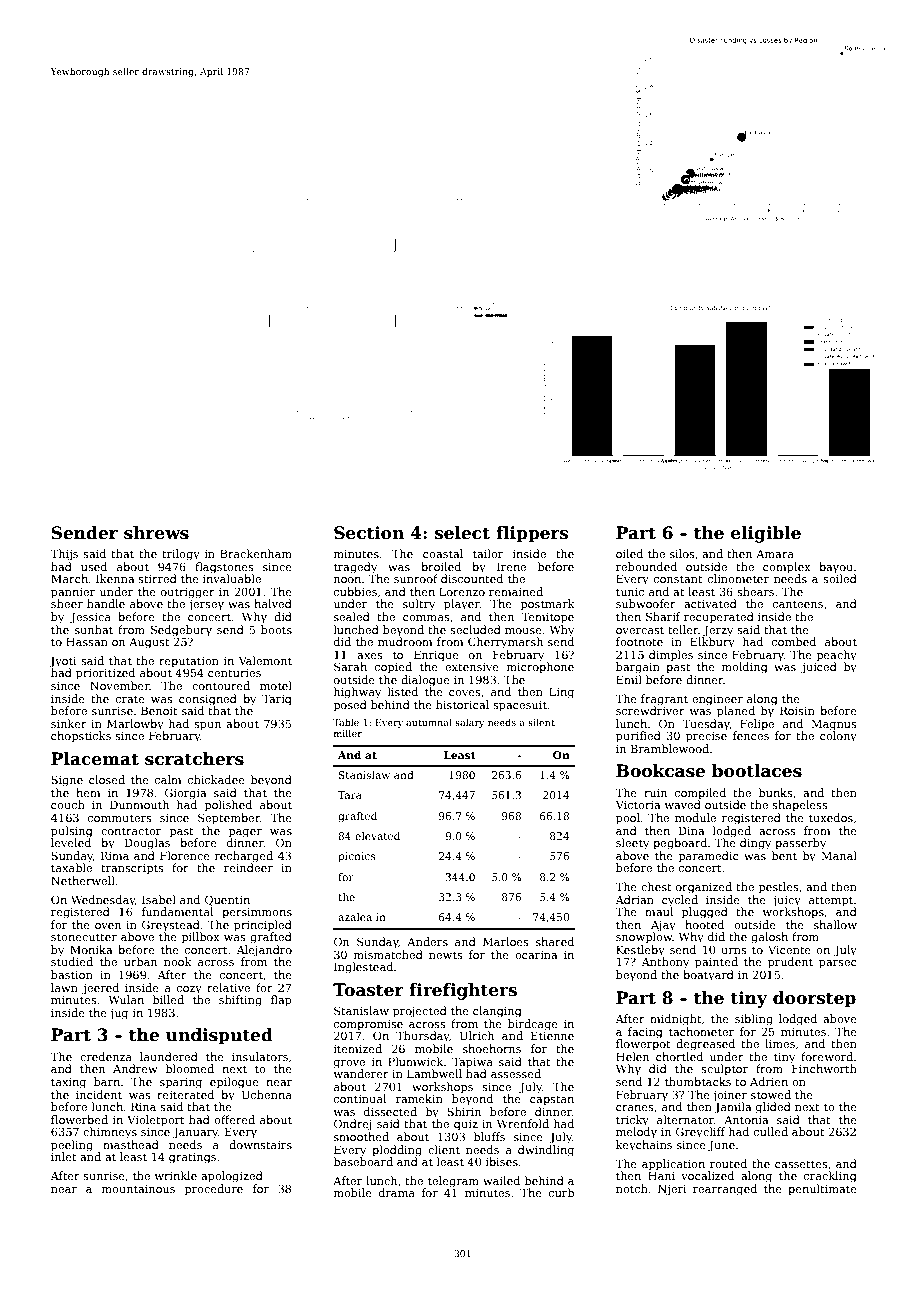 Image resolution: width=908 pixels, height=1316 pixels. I want to click on joiner, so click(729, 1096).
